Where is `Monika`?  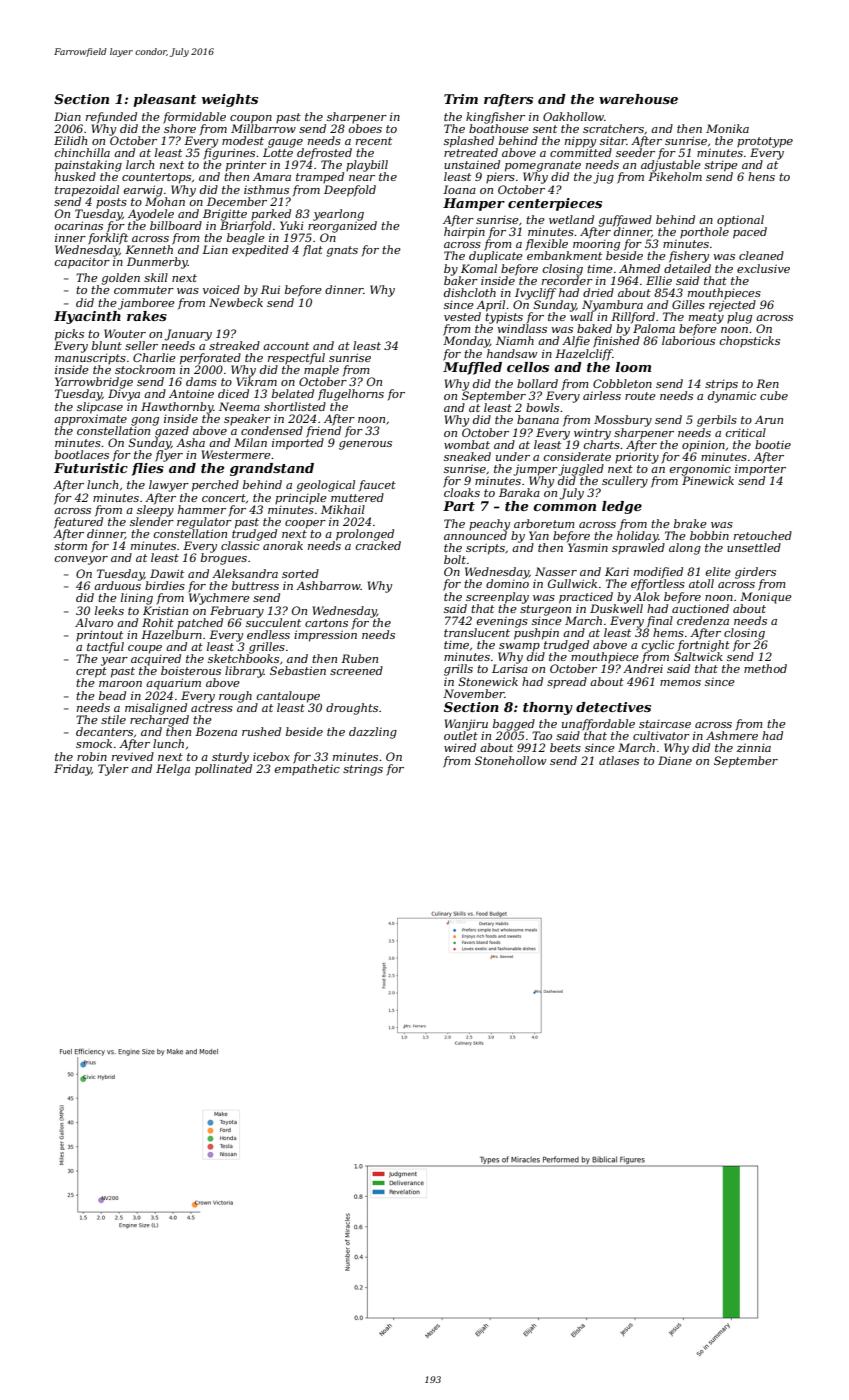
Monika is located at coordinates (727, 128).
